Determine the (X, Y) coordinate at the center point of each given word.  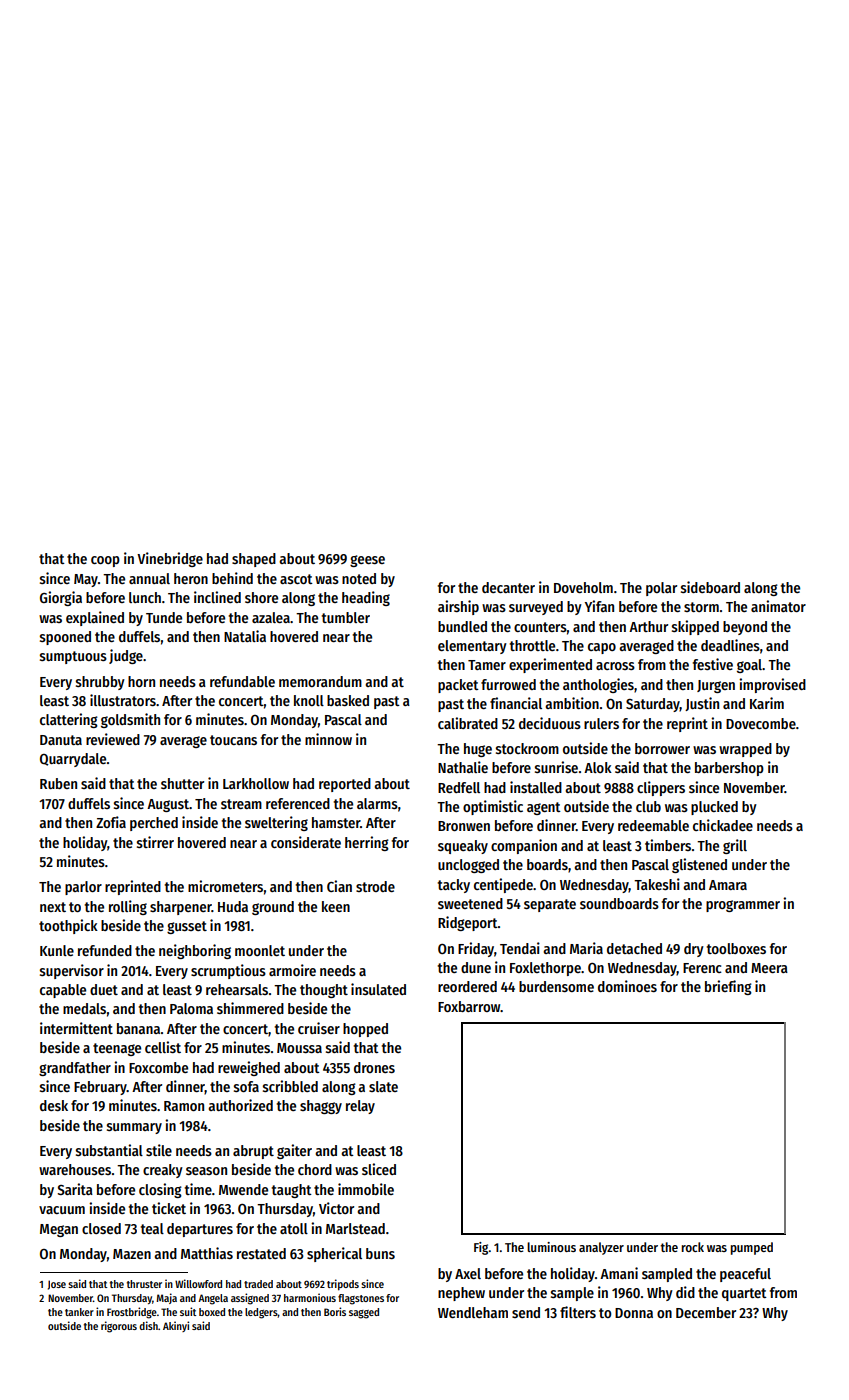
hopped (365, 1030)
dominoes (627, 986)
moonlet (260, 950)
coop (105, 561)
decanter (508, 587)
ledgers (261, 1313)
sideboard (710, 587)
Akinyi (176, 1326)
